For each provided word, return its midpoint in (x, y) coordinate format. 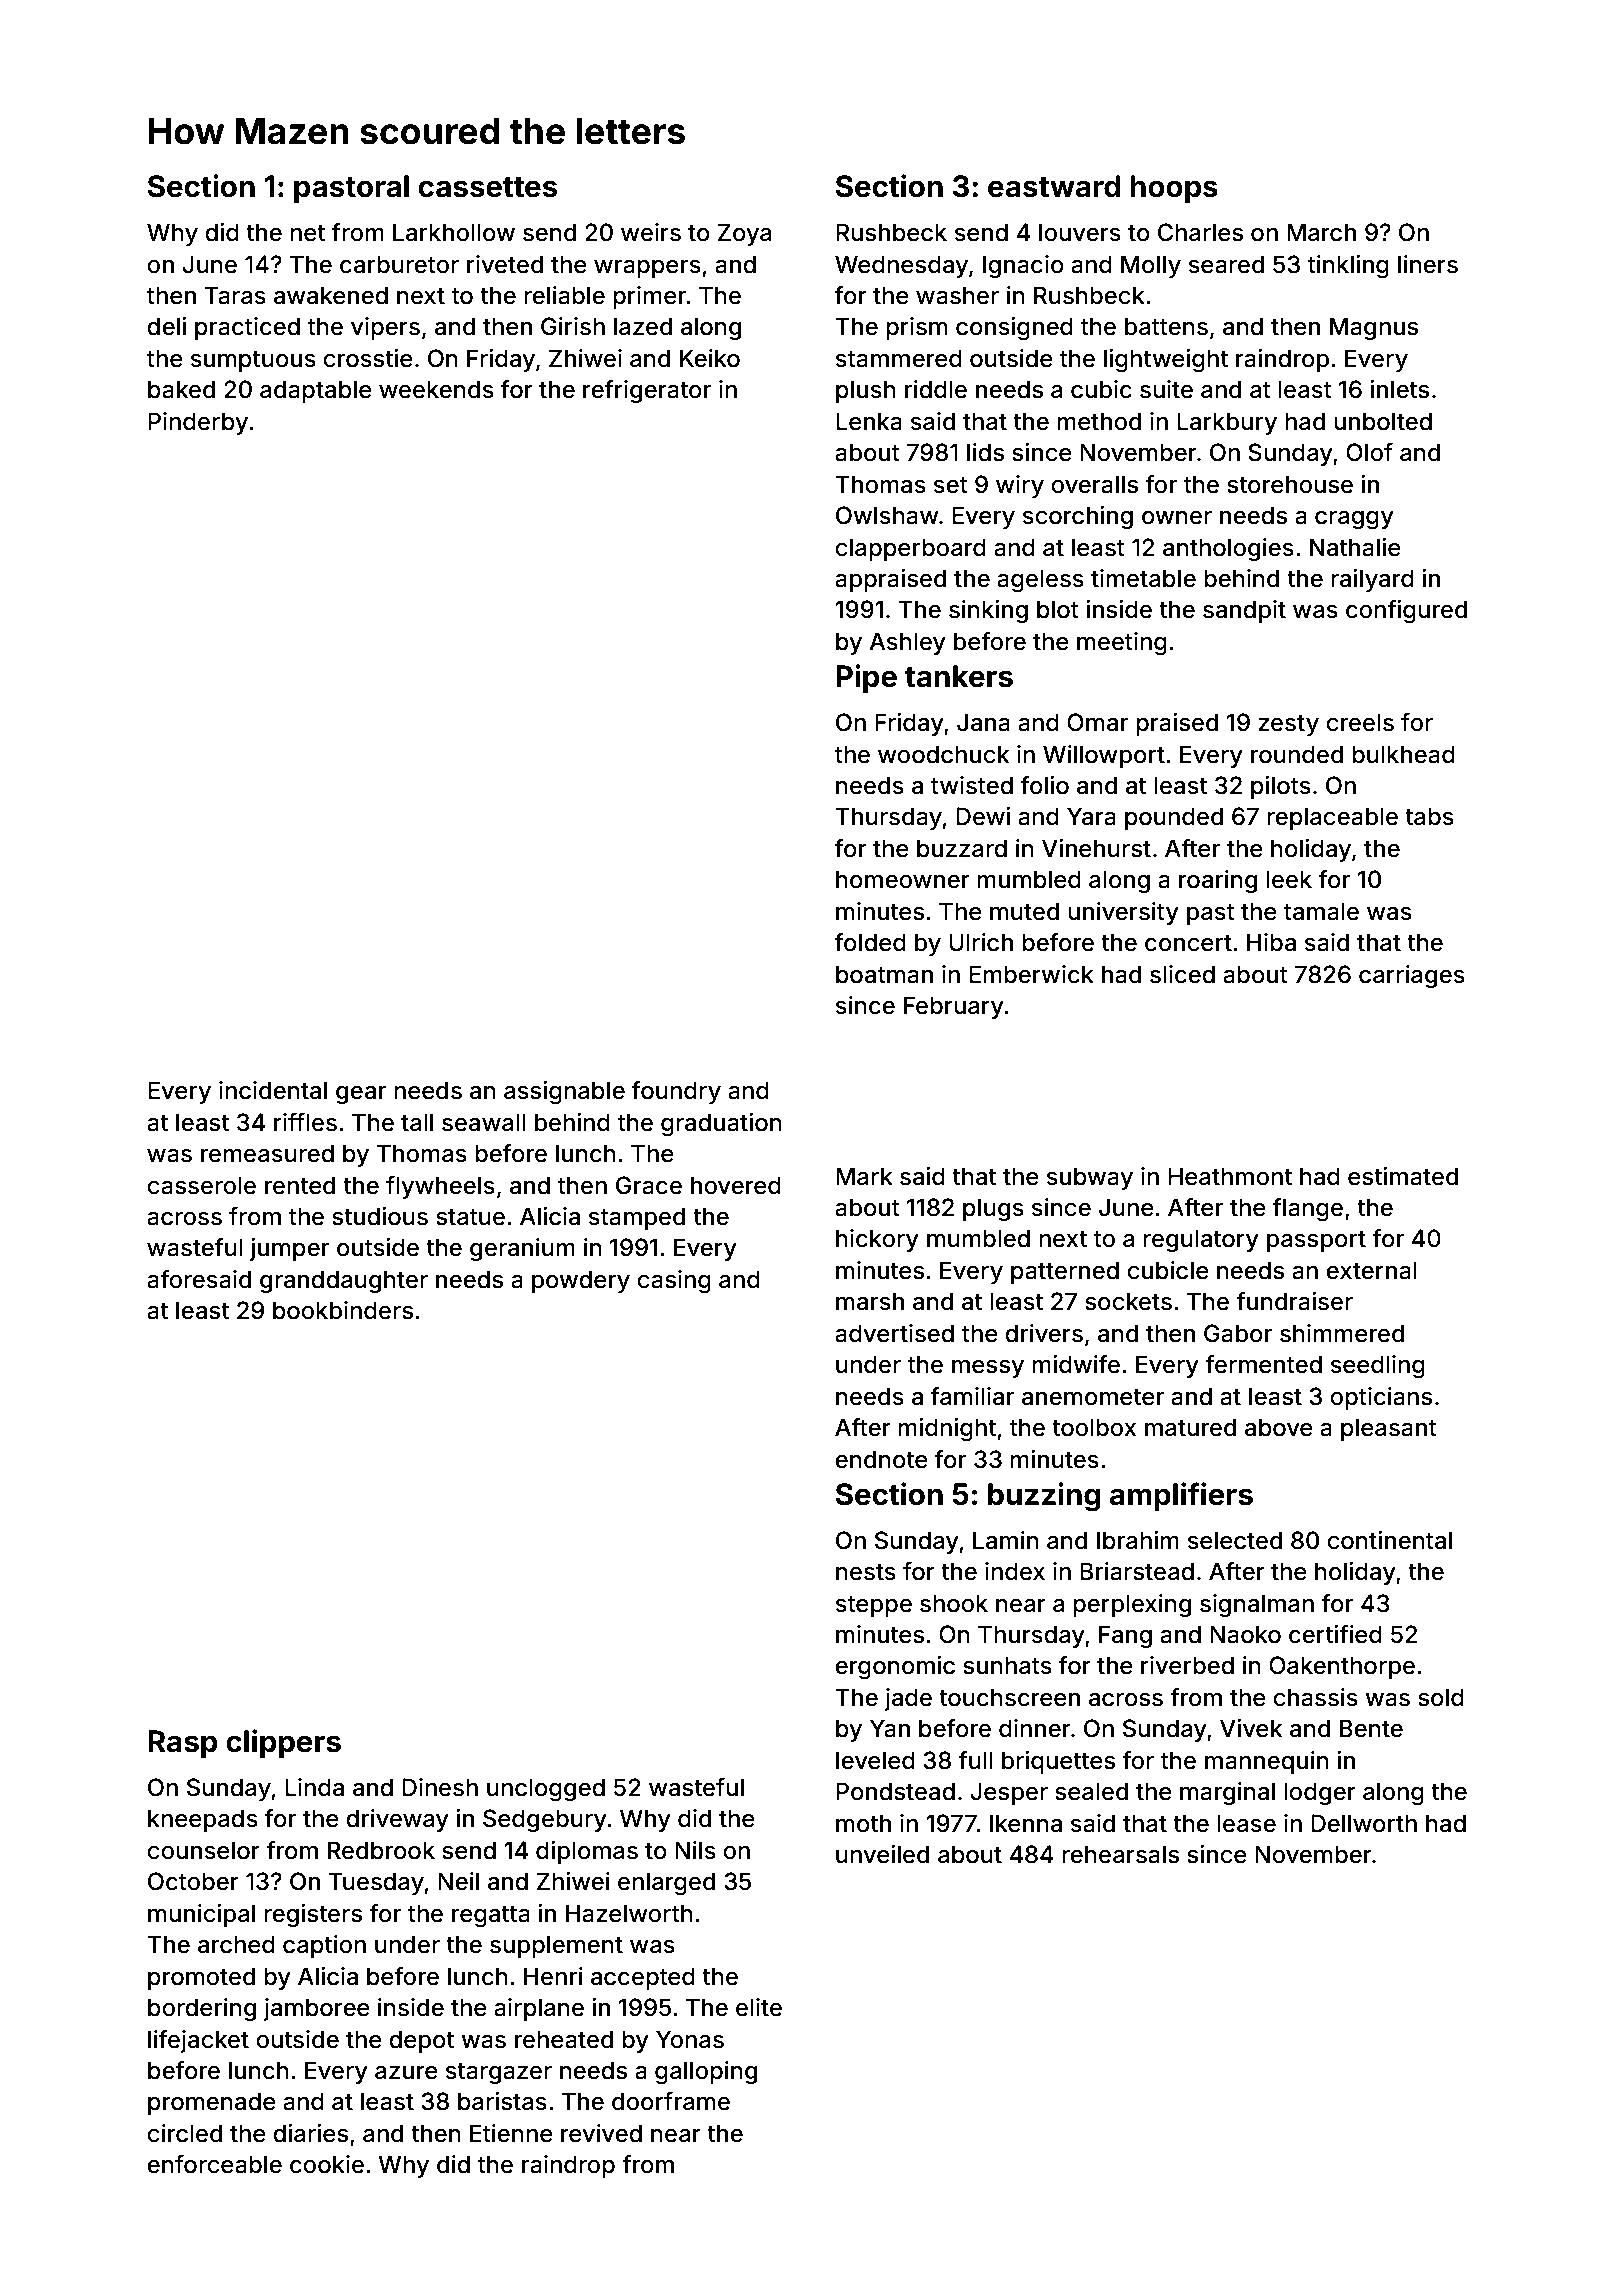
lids (985, 452)
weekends (436, 389)
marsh (870, 1301)
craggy (1354, 520)
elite (759, 2007)
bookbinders (343, 1310)
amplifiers (1181, 1496)
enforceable (214, 2164)
